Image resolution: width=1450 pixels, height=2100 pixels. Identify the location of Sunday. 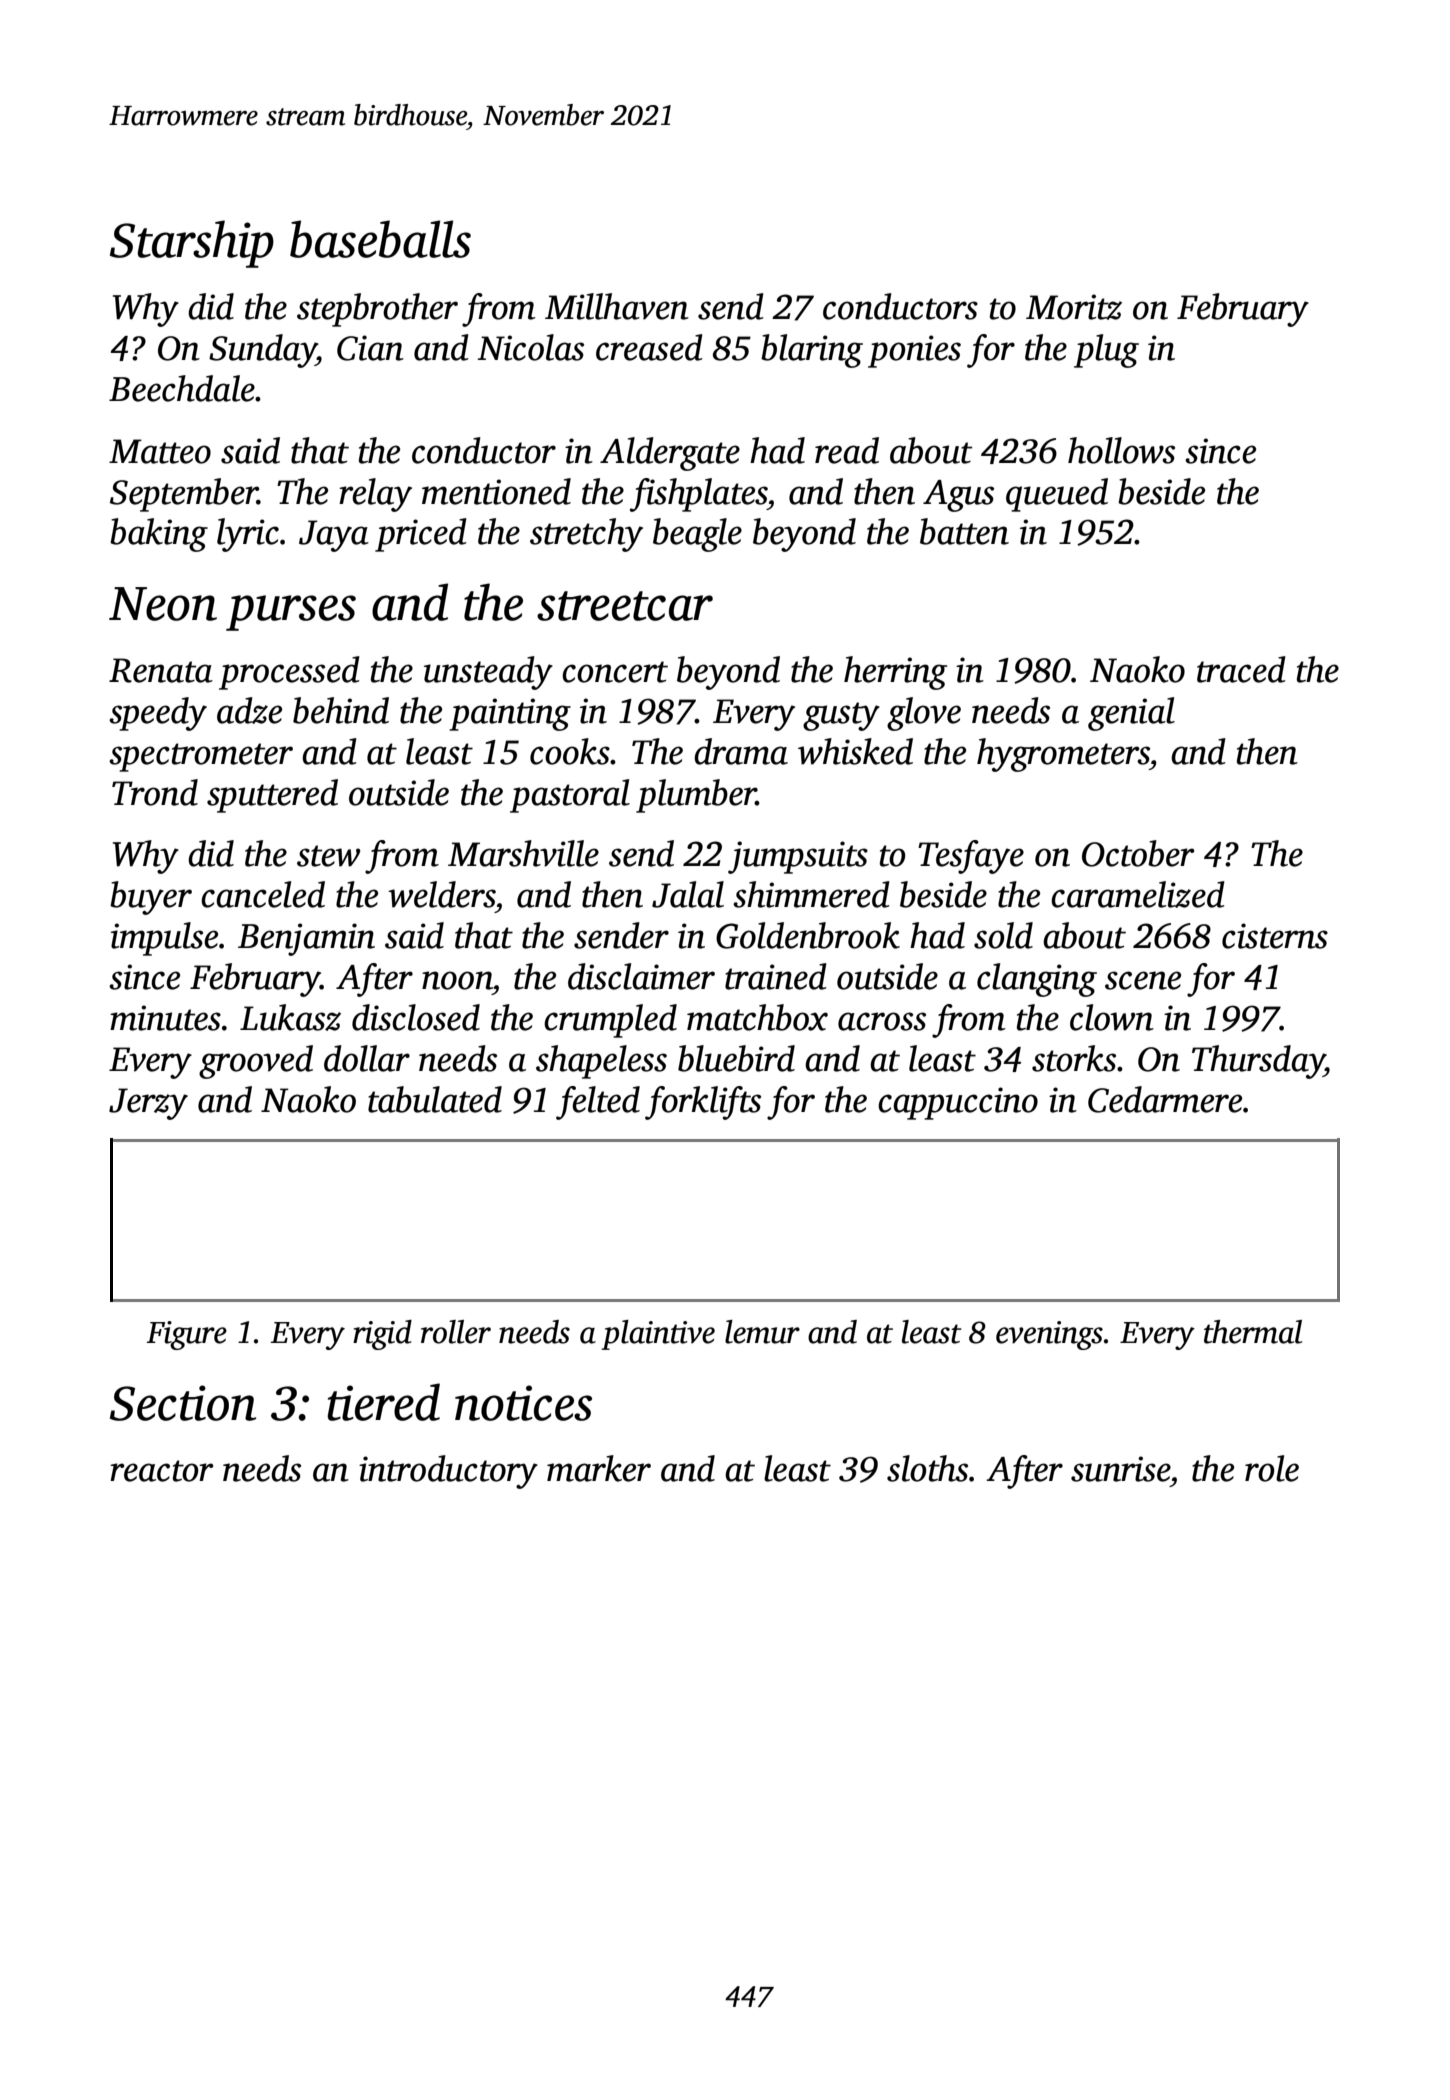
(262, 351).
